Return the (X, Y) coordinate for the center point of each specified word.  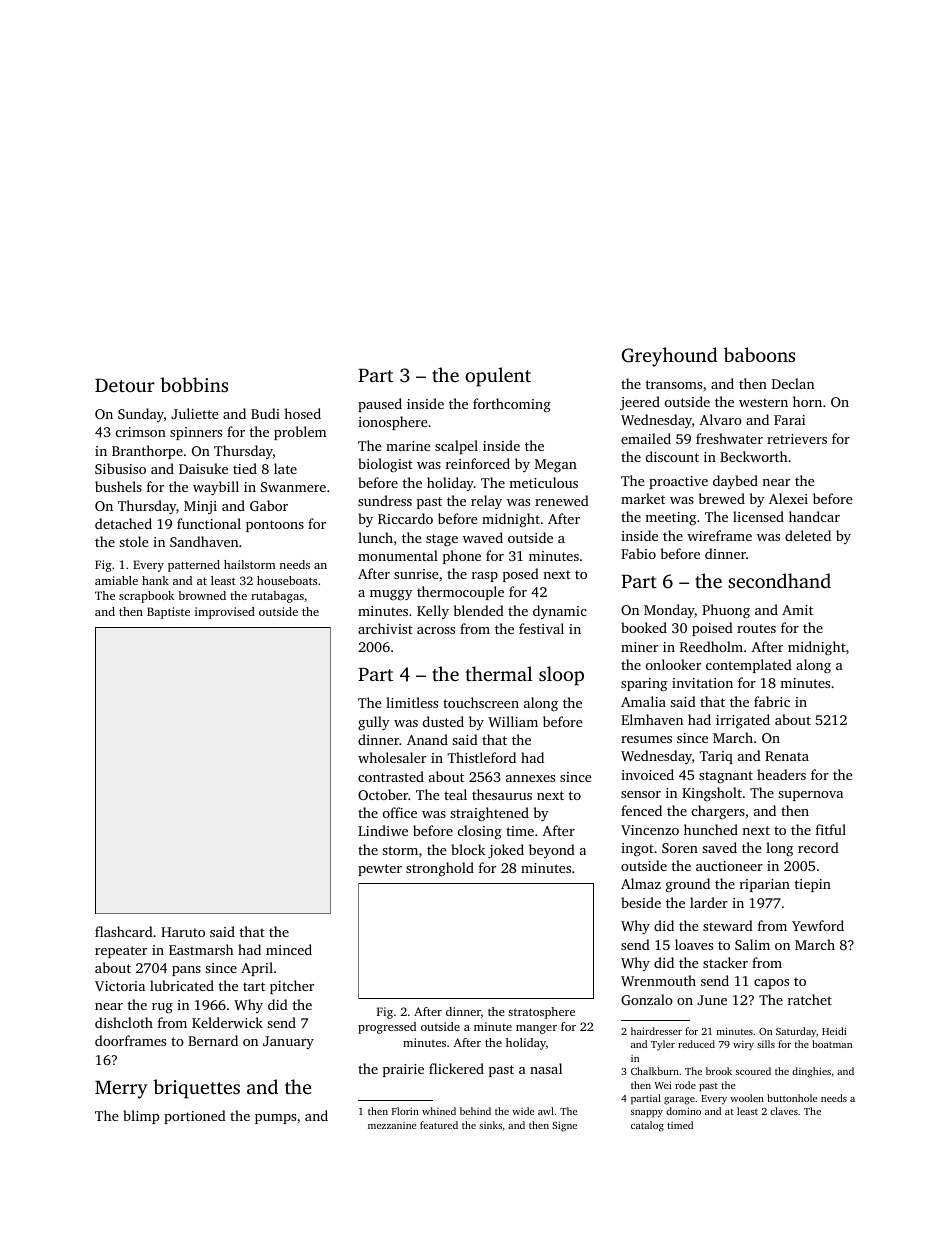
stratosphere (541, 1013)
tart (254, 986)
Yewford (818, 925)
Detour (125, 385)
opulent (498, 377)
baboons (759, 354)
